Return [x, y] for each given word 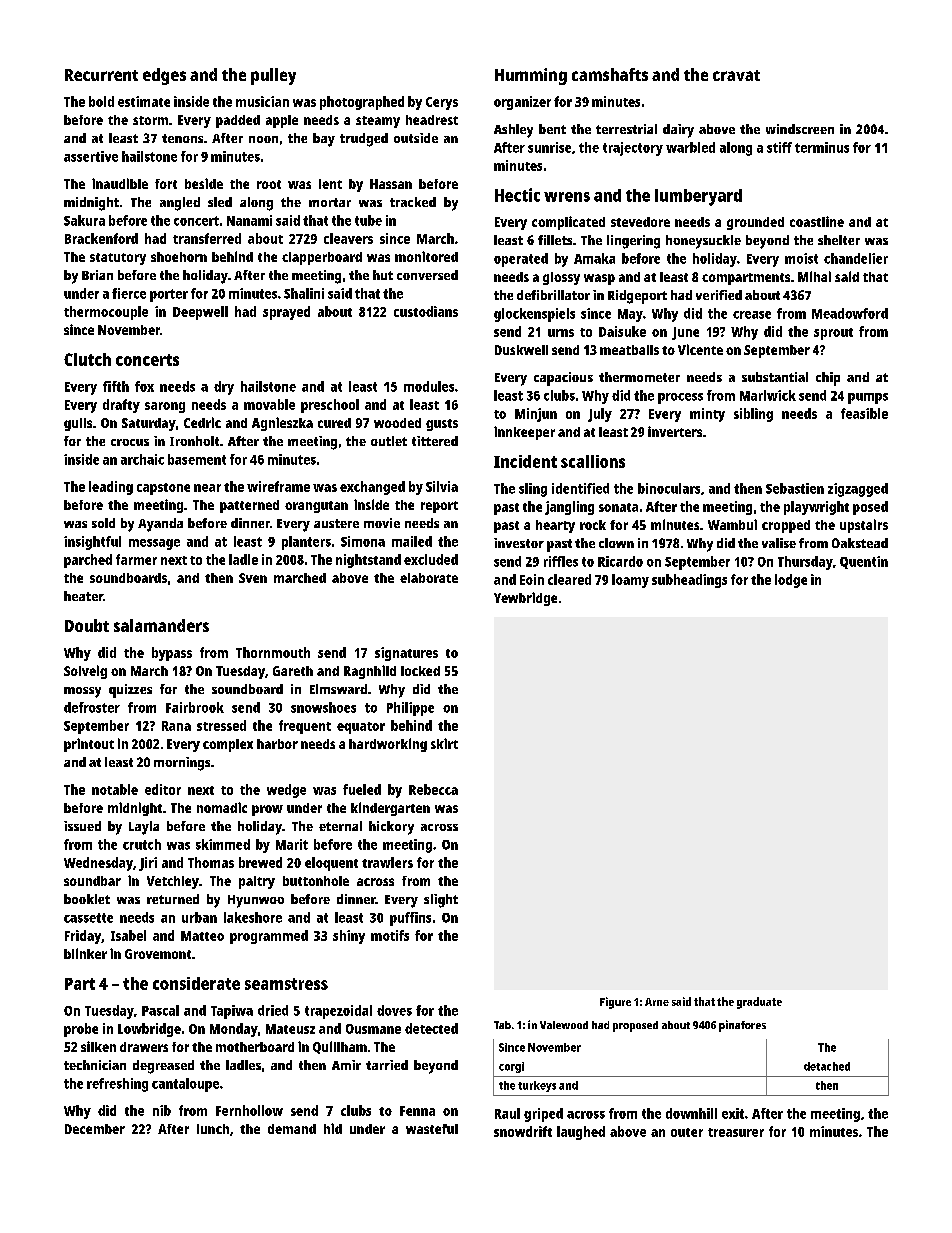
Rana [176, 726]
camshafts [610, 74]
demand [292, 1129]
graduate [759, 1003]
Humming [531, 76]
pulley [273, 76]
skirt [444, 743]
